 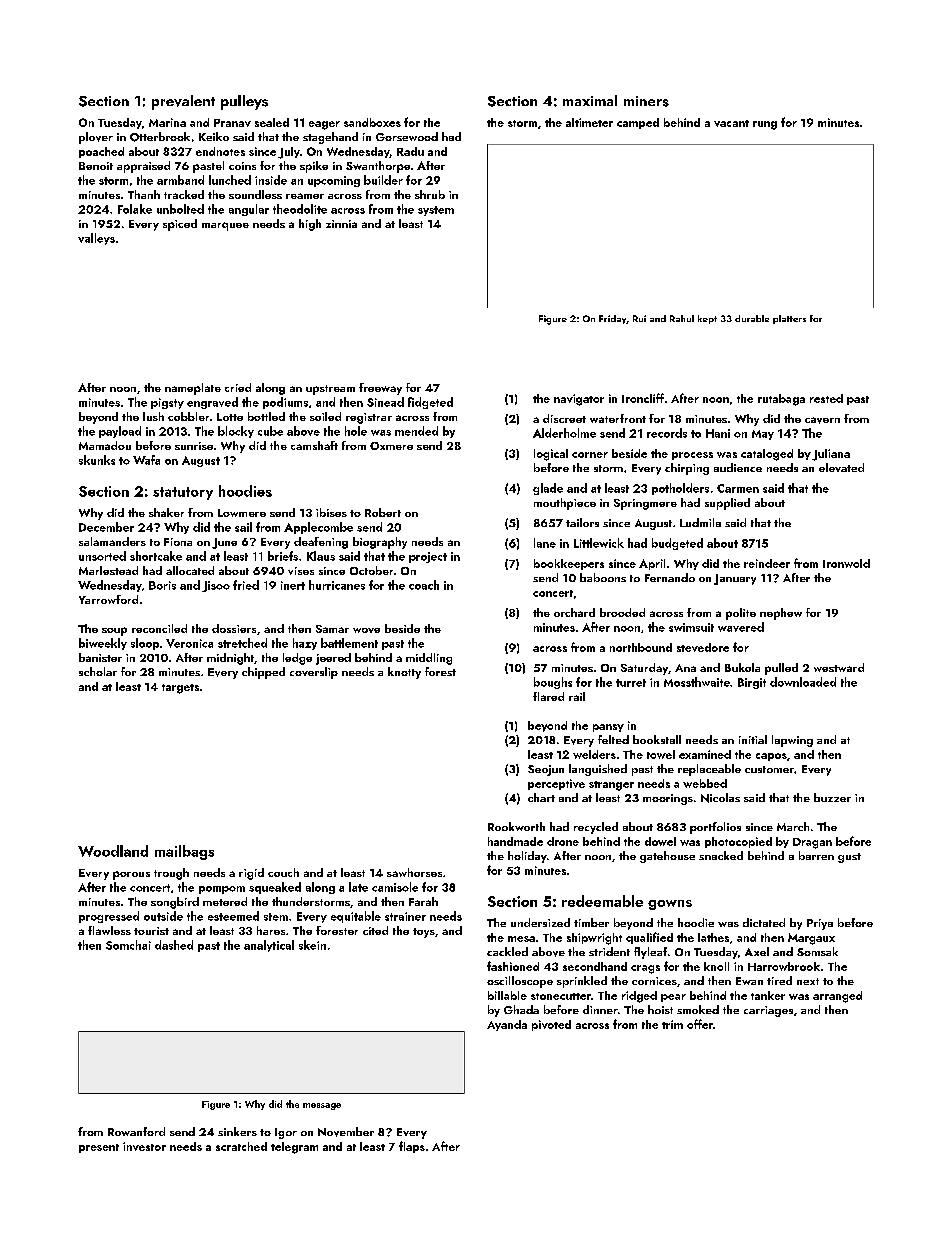 What do you see at coordinates (383, 180) in the document?
I see `builder` at bounding box center [383, 180].
